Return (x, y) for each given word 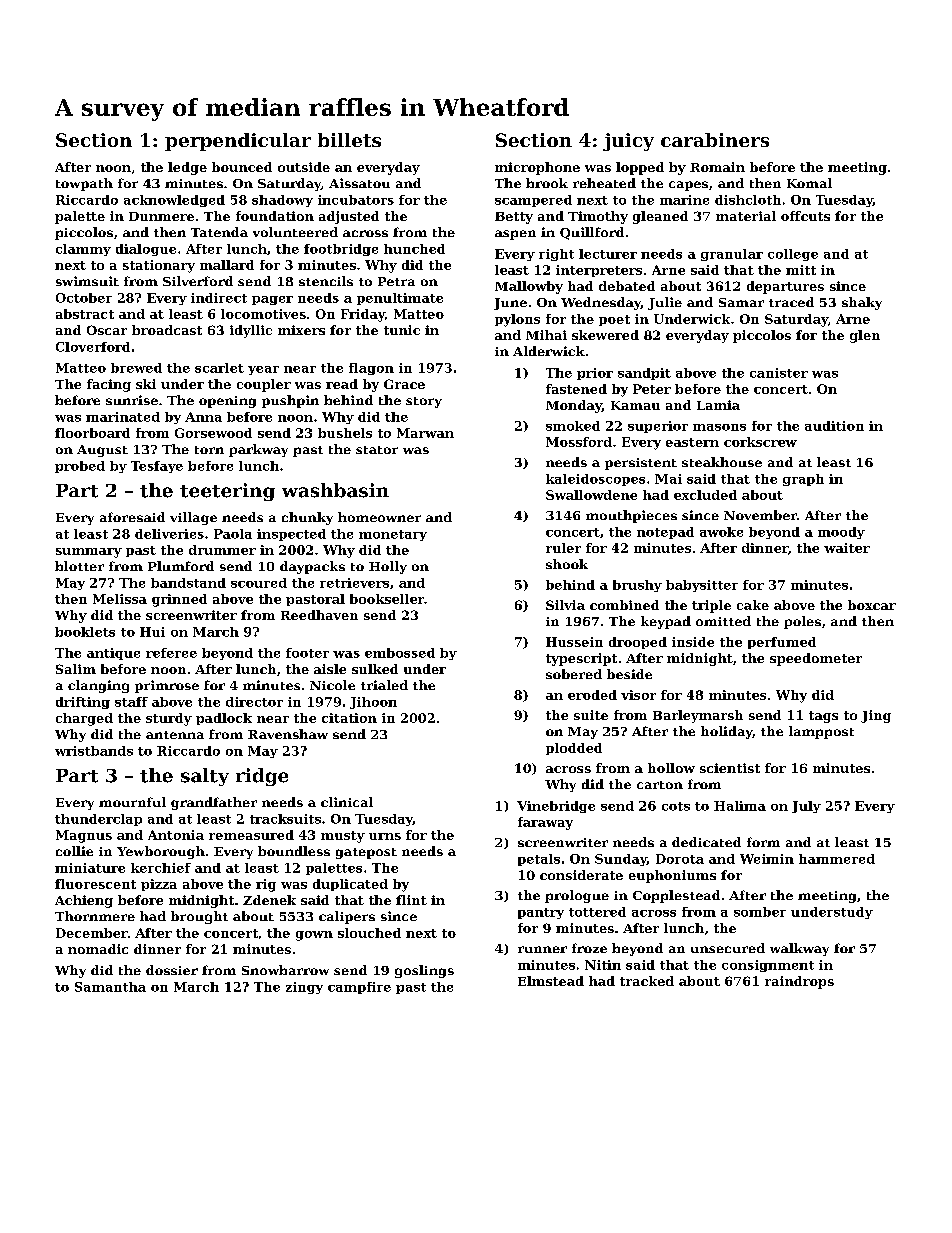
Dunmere (161, 216)
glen (865, 336)
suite (591, 715)
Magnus (84, 836)
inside (693, 642)
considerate (581, 875)
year (263, 370)
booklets (85, 632)
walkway (799, 949)
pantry (541, 913)
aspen (515, 235)
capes (688, 186)
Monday (574, 406)
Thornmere (95, 916)
